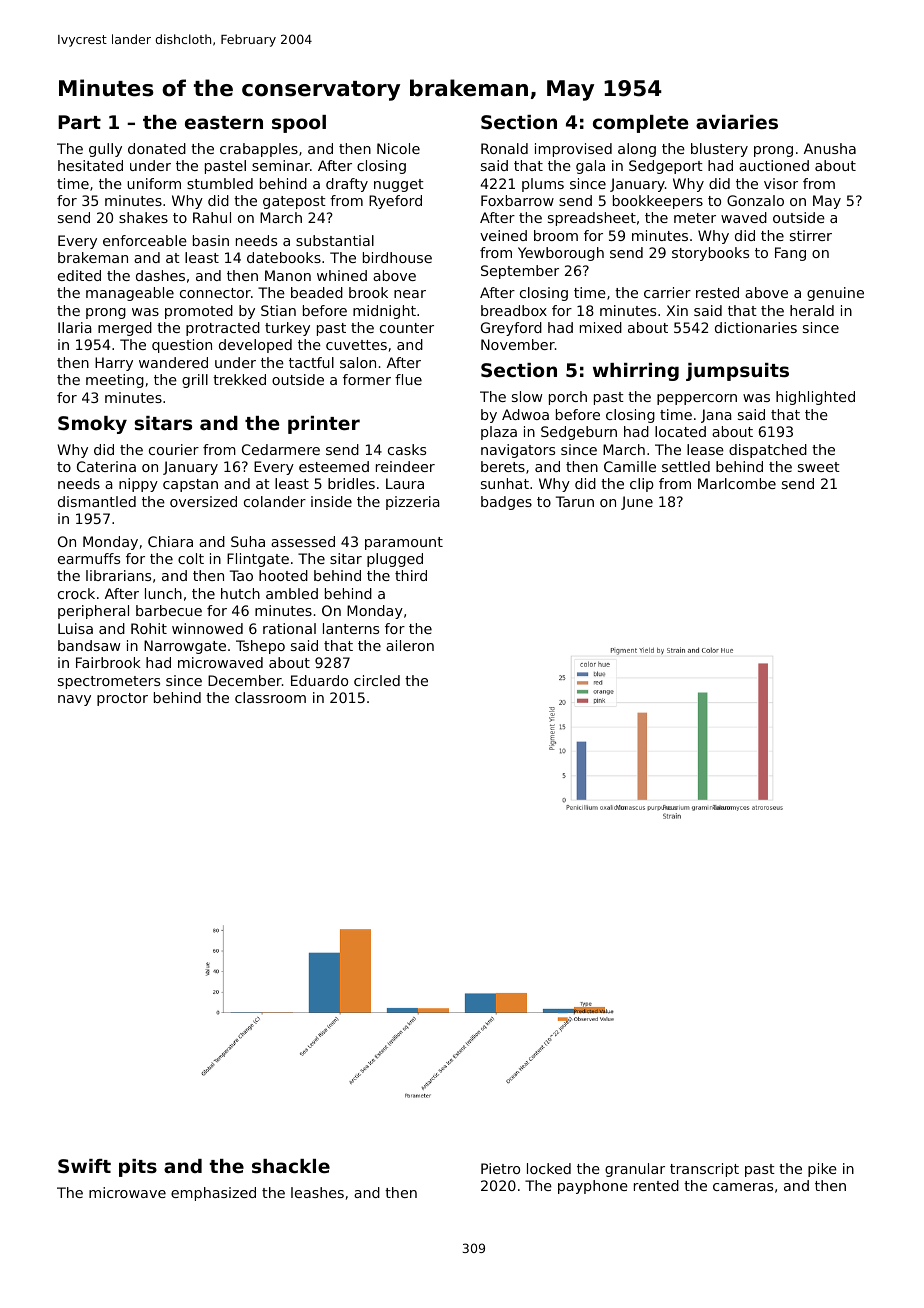  Describe the element at coordinates (500, 1168) in the page. I see `Pietro` at that location.
